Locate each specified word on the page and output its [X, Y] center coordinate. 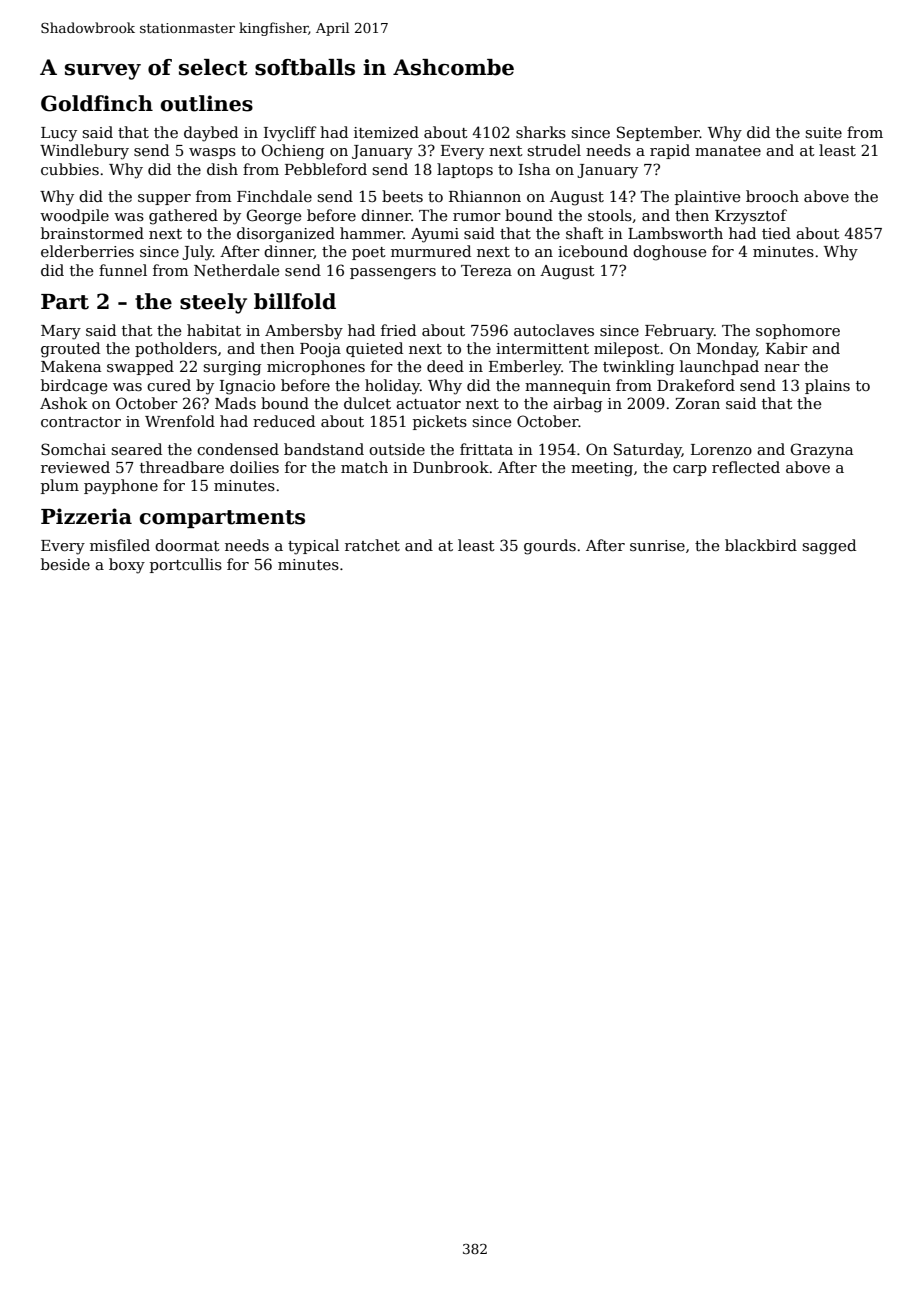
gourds [550, 547]
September [658, 133]
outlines [207, 103]
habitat [214, 330]
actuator [428, 404]
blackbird [761, 545]
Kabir [787, 348]
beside [65, 564]
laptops [465, 170]
